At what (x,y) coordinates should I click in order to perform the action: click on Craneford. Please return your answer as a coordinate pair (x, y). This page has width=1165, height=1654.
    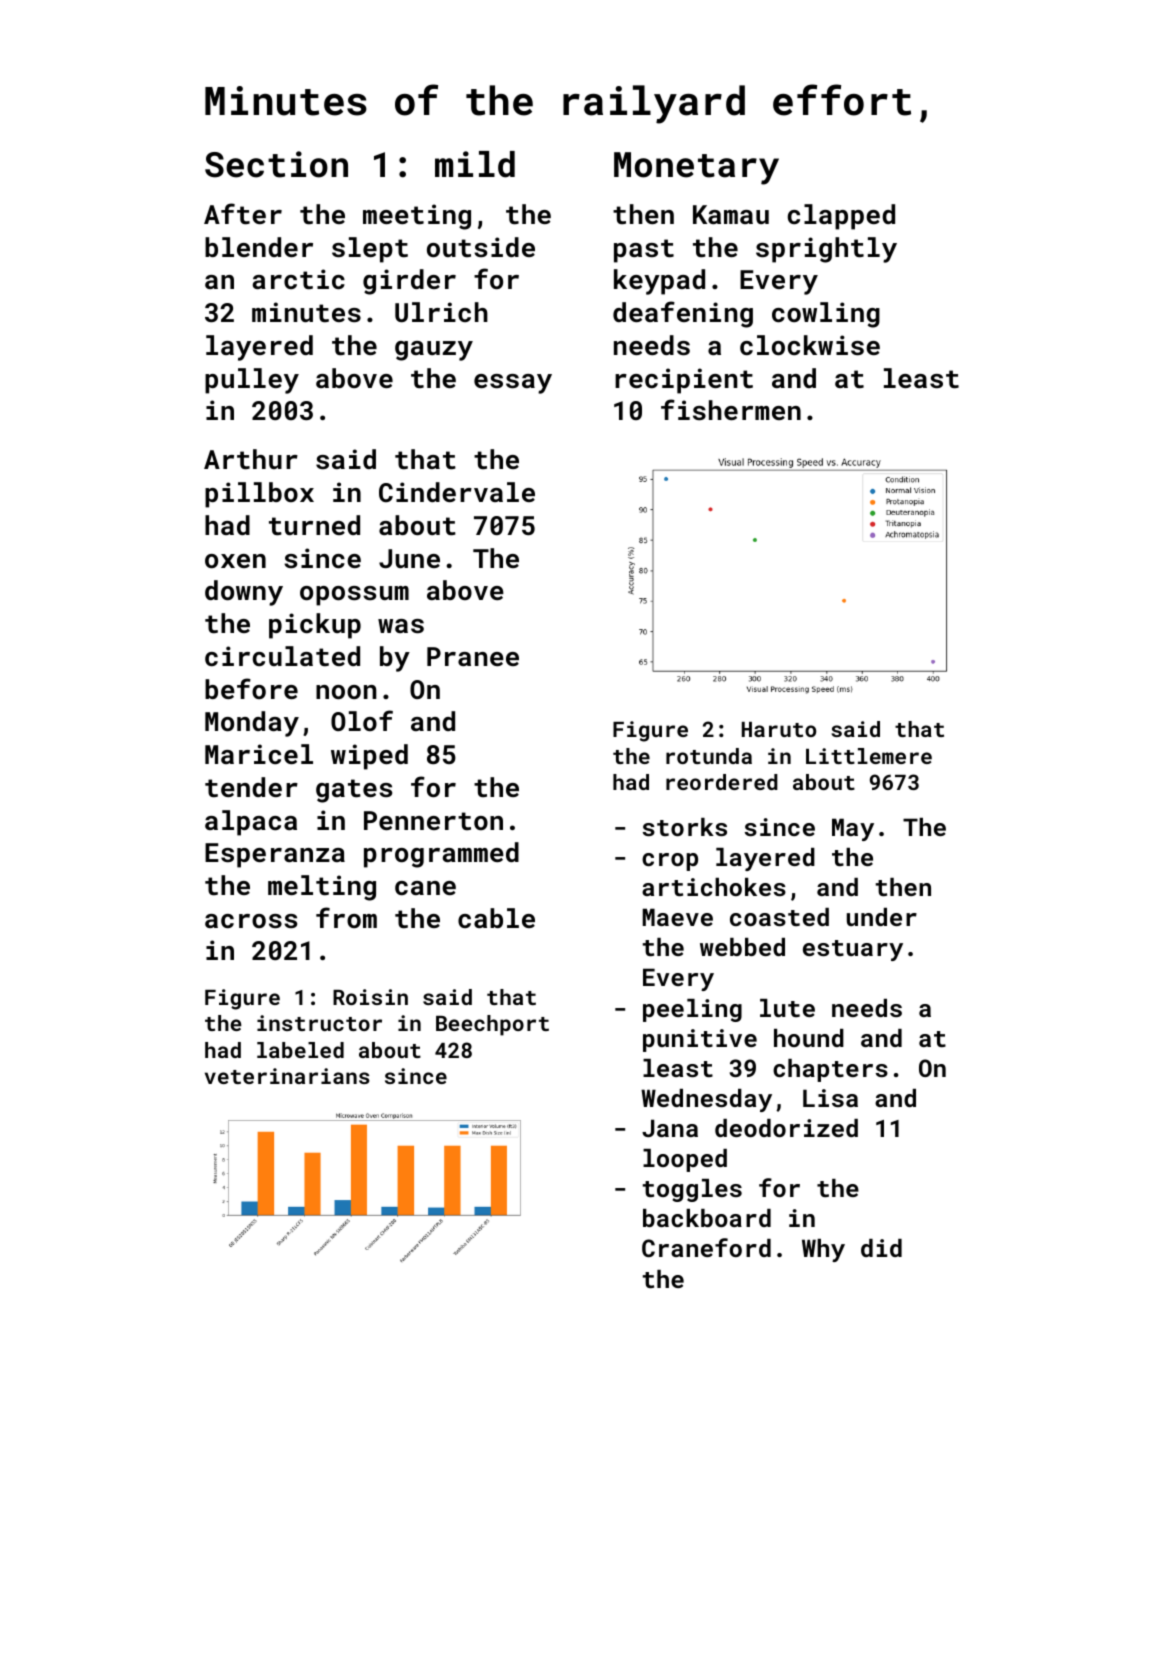
    Looking at the image, I should click on (706, 1247).
